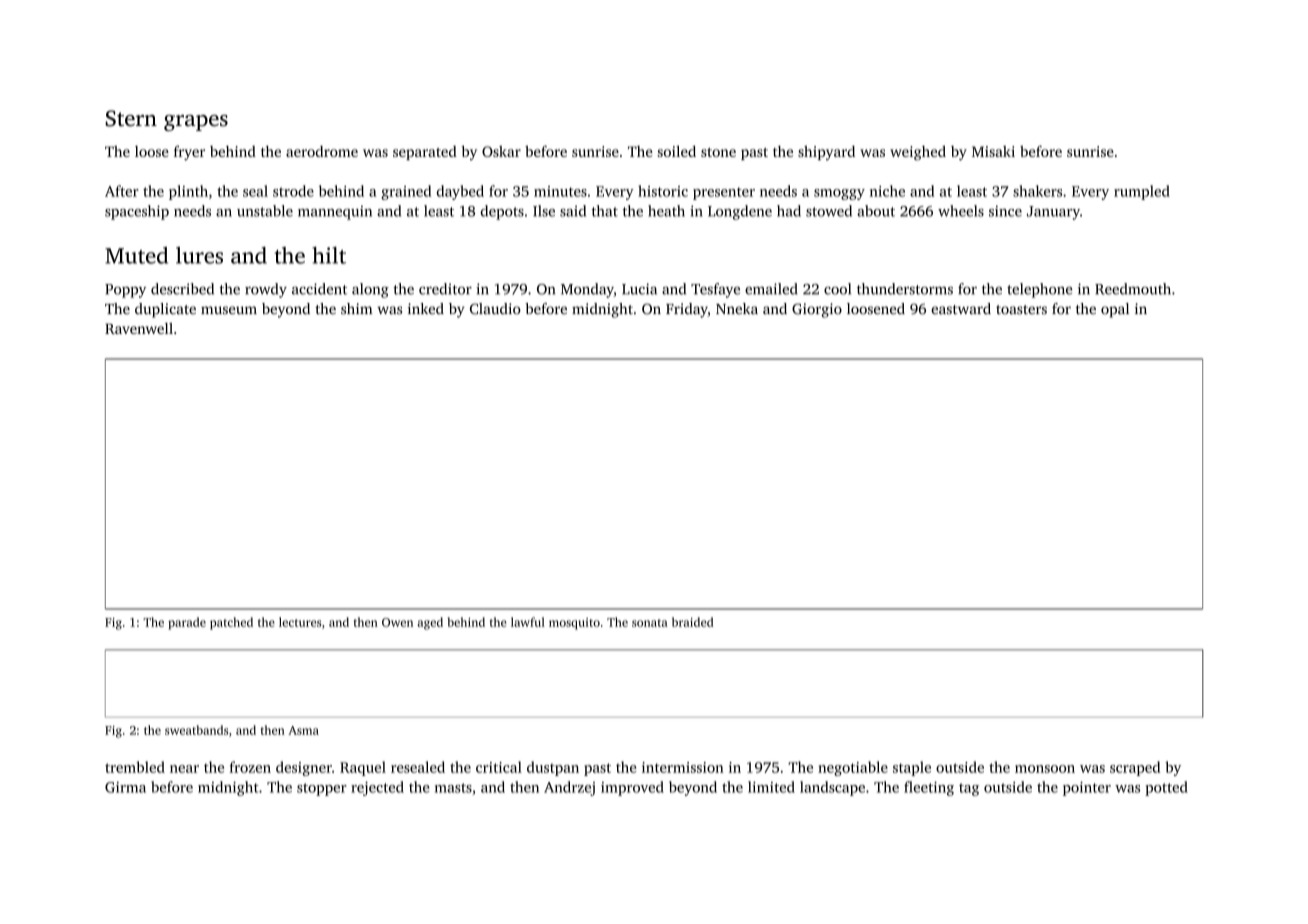 This image has height=924, width=1308. Describe the element at coordinates (501, 151) in the image. I see `Oskar` at that location.
